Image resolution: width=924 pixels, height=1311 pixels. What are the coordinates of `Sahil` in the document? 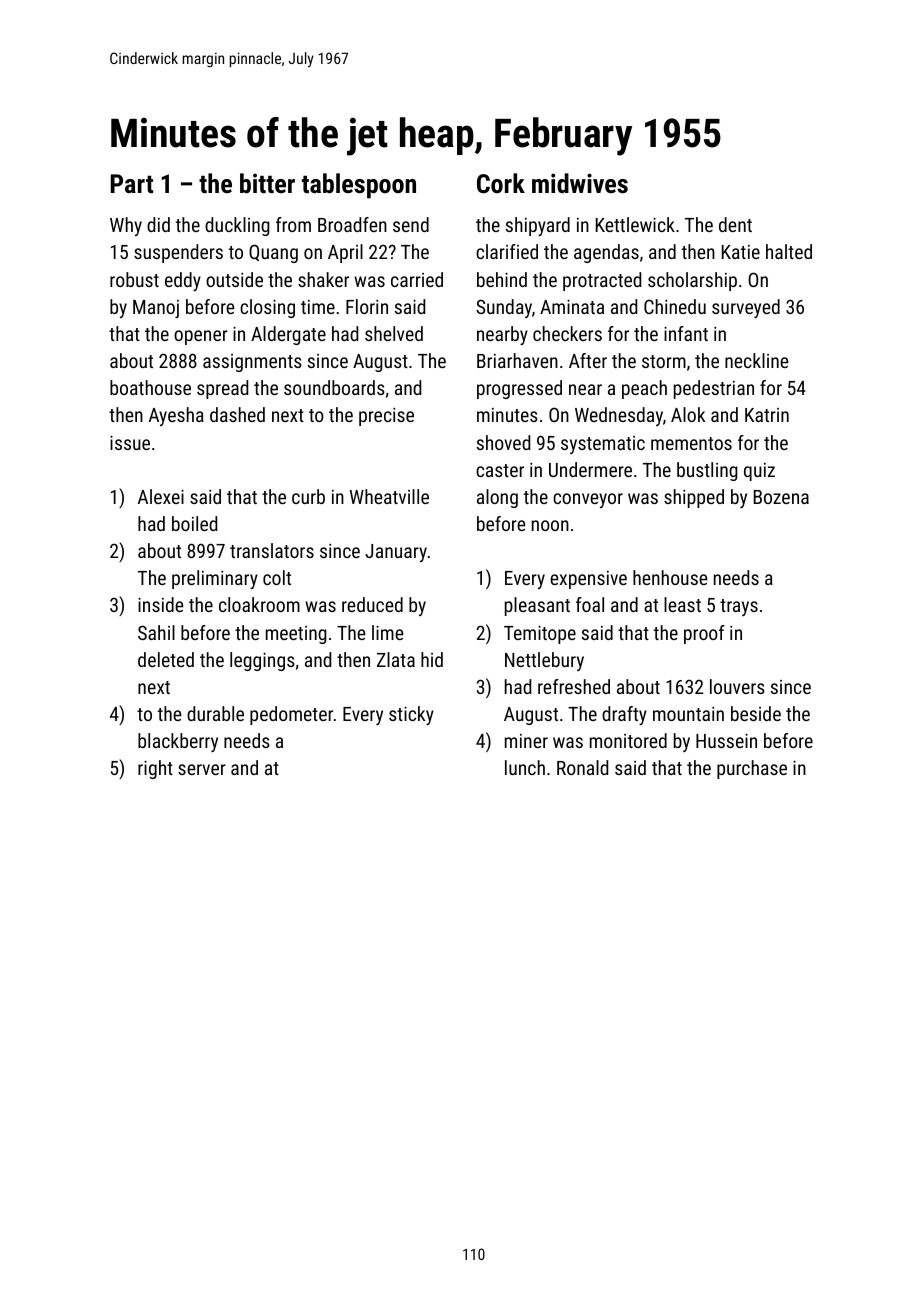 It's located at (156, 632).
